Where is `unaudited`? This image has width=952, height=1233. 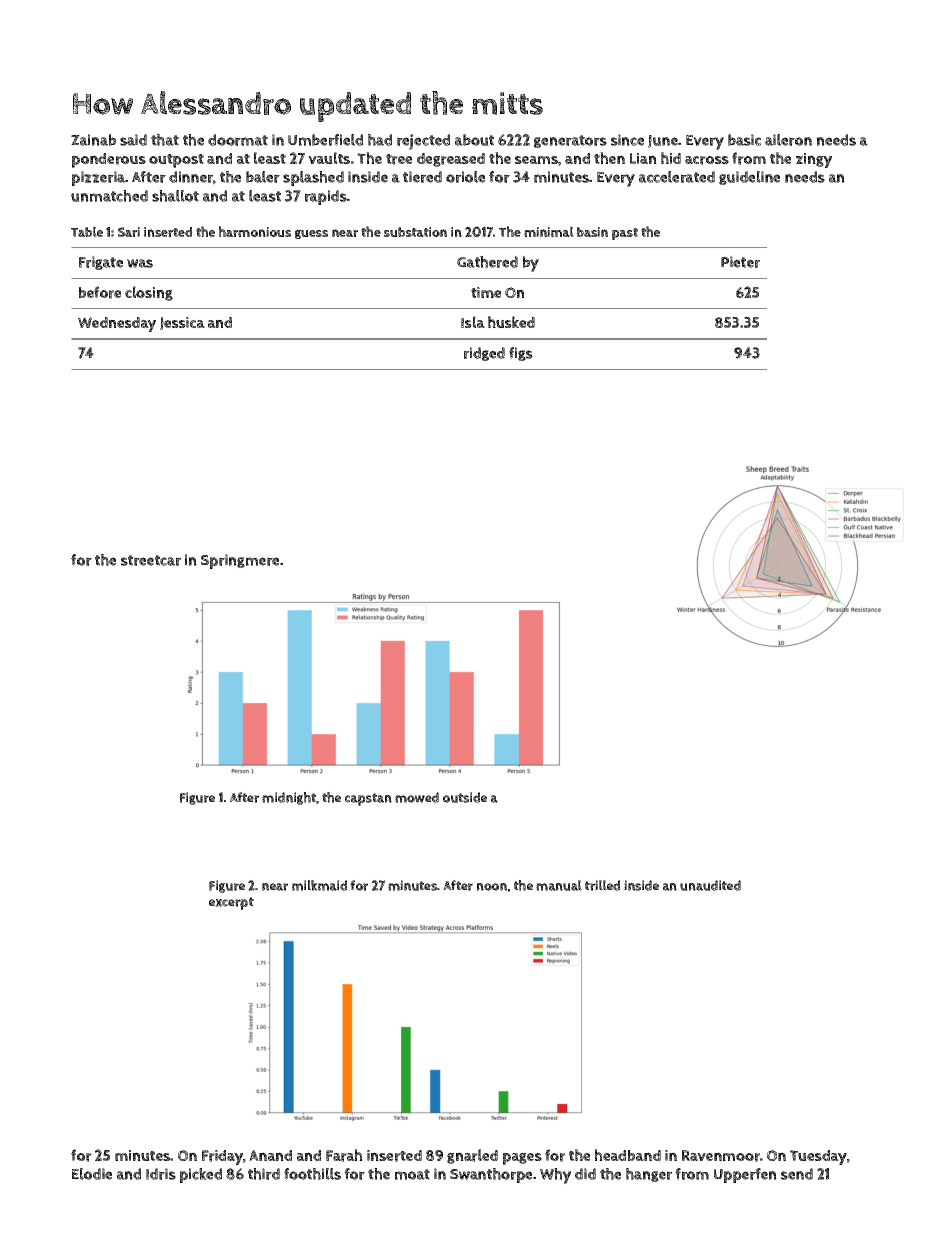 unaudited is located at coordinates (710, 885).
